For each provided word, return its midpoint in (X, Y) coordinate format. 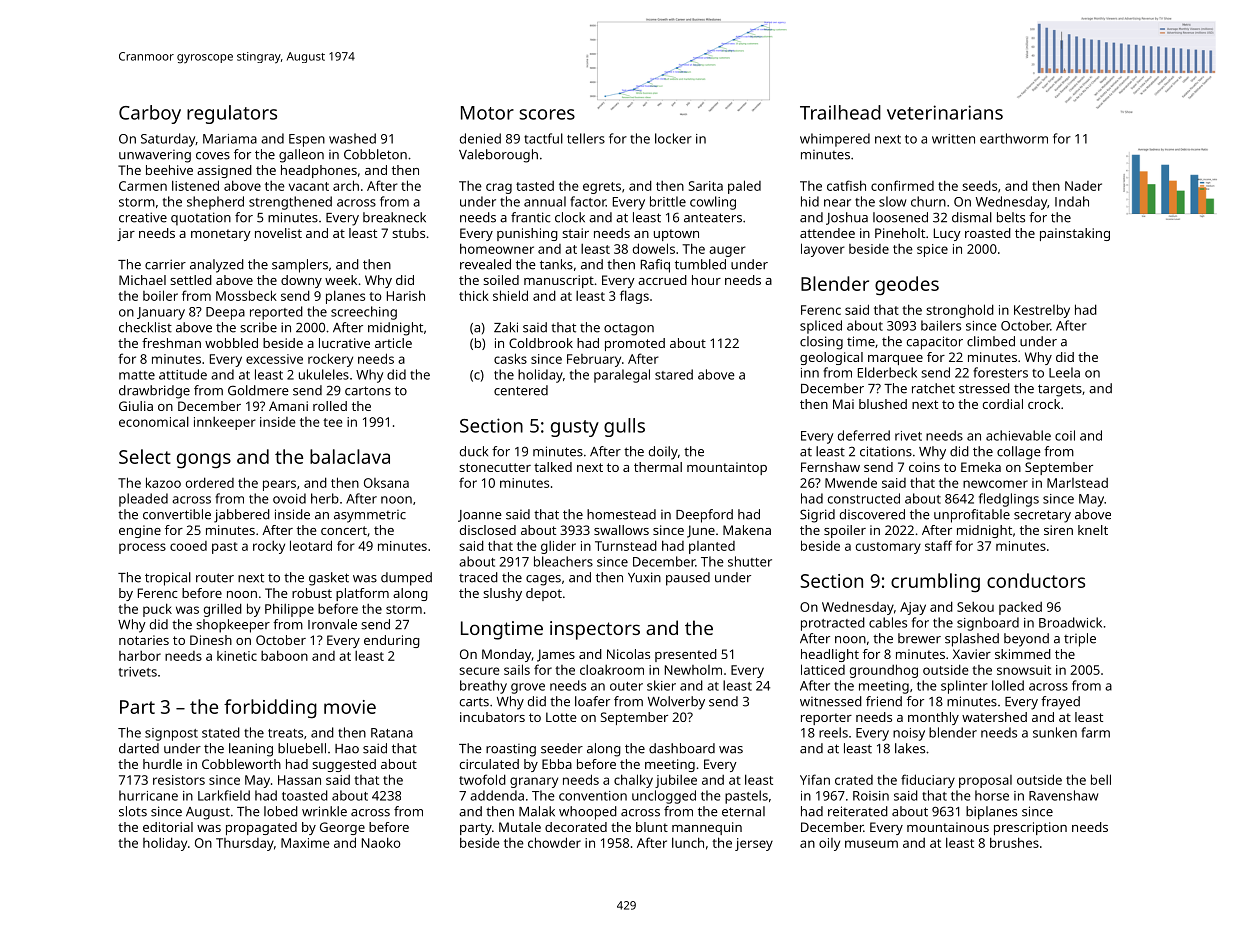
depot (544, 594)
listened (195, 185)
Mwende (851, 482)
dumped (406, 579)
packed (1020, 608)
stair (575, 233)
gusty (575, 428)
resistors (179, 780)
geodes (907, 286)
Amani (288, 406)
